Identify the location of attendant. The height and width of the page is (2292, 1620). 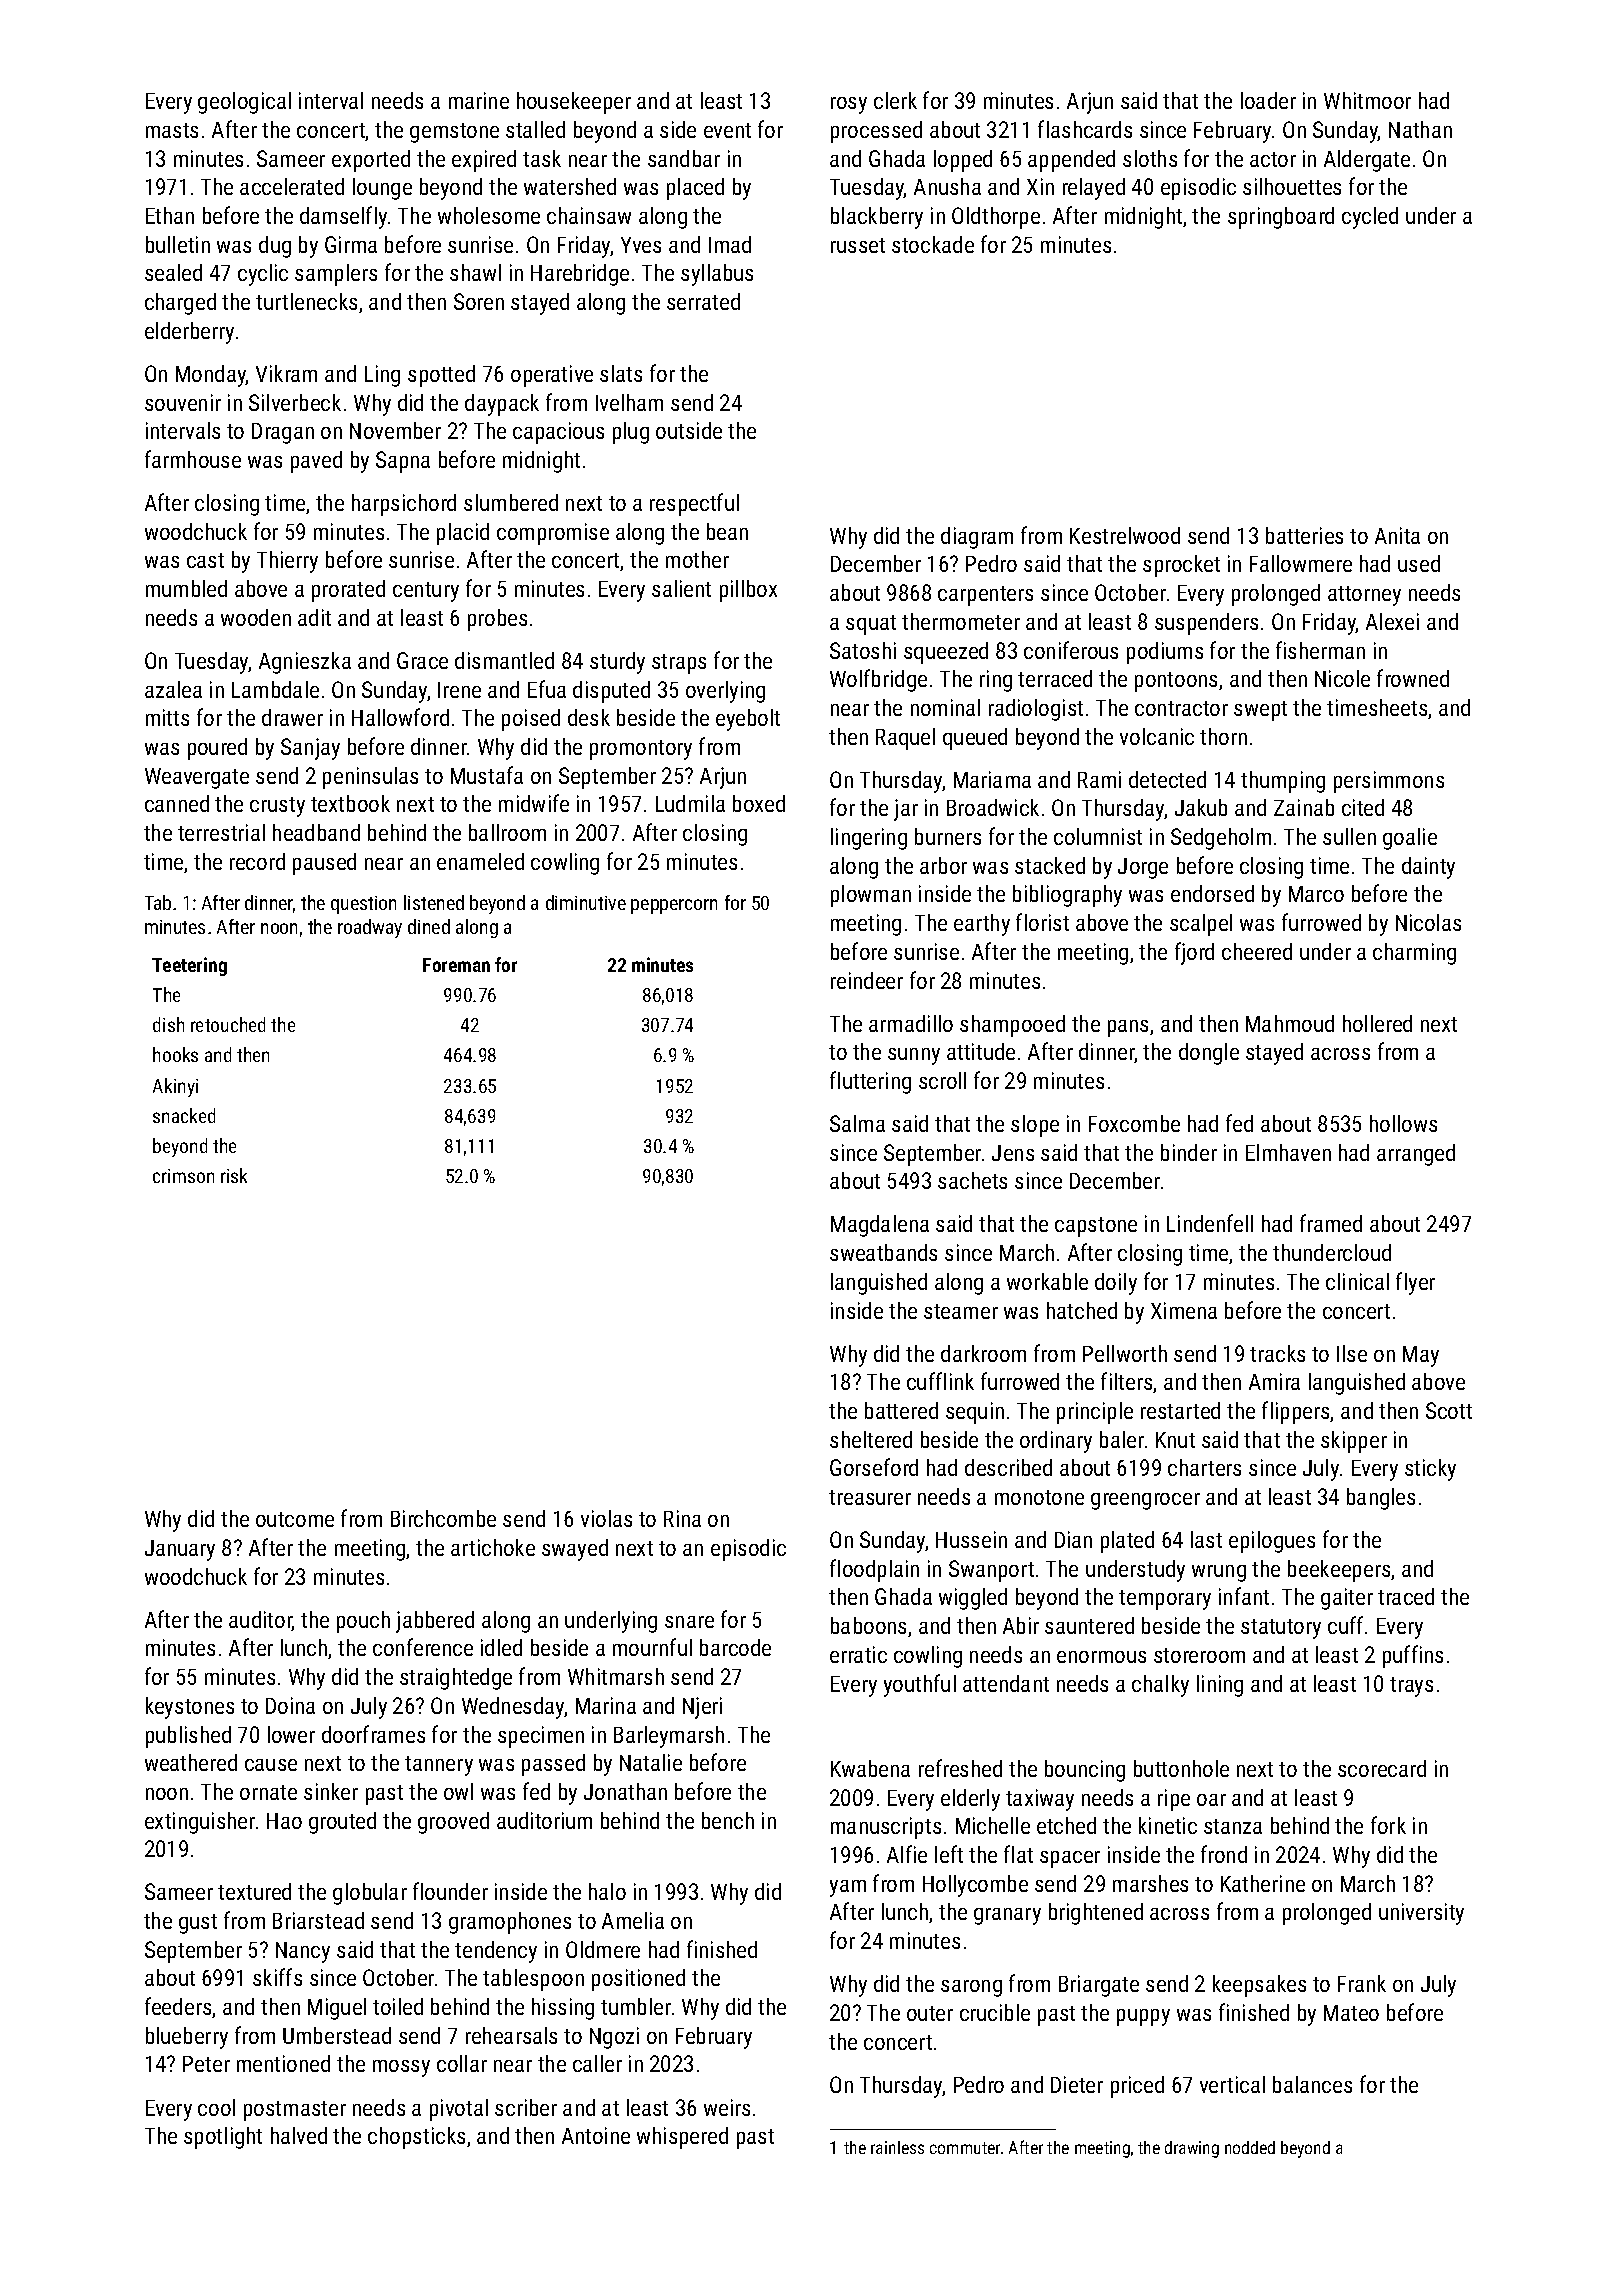
(1006, 1683).
